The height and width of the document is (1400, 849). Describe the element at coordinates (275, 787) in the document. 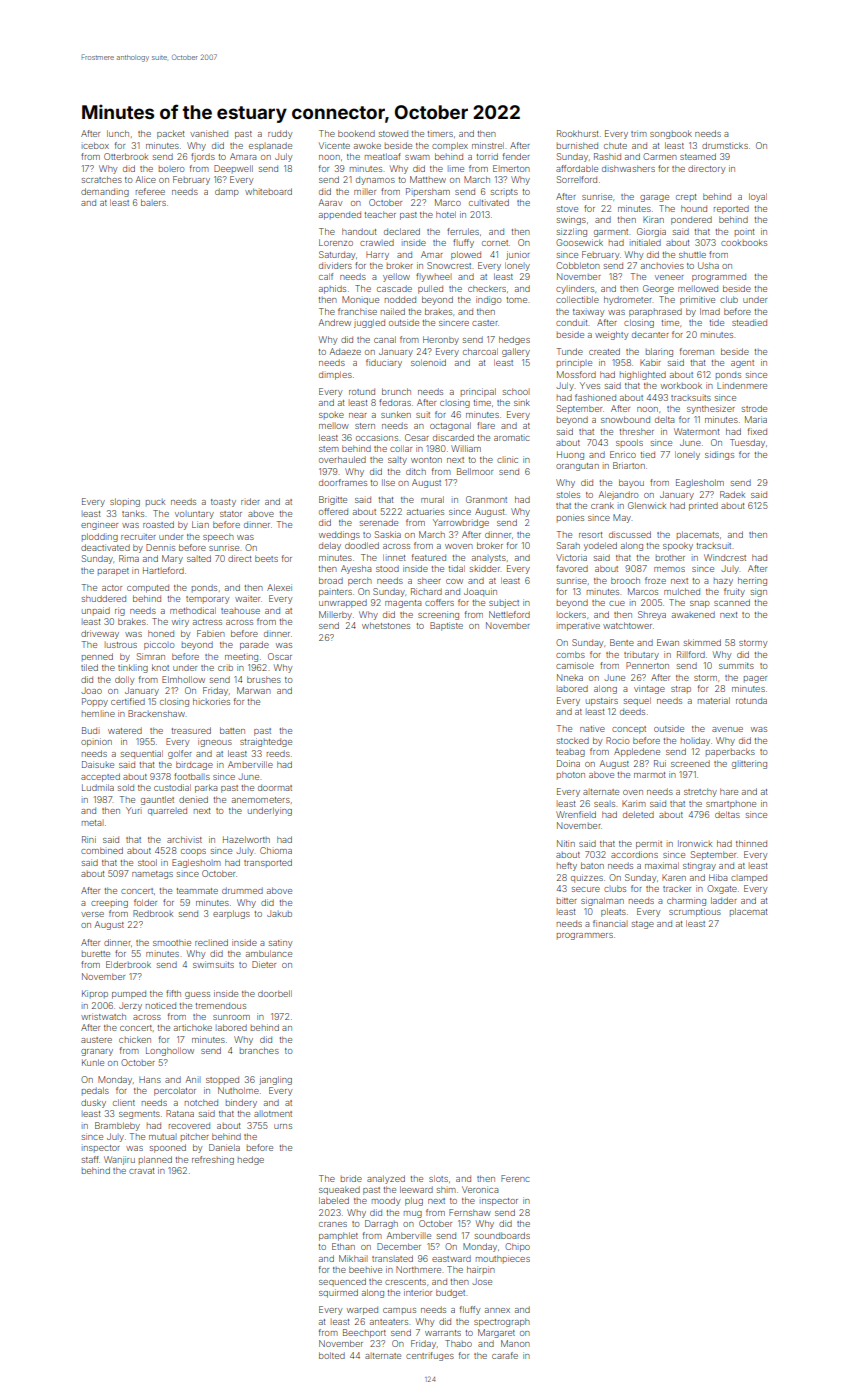

I see `doormat` at that location.
